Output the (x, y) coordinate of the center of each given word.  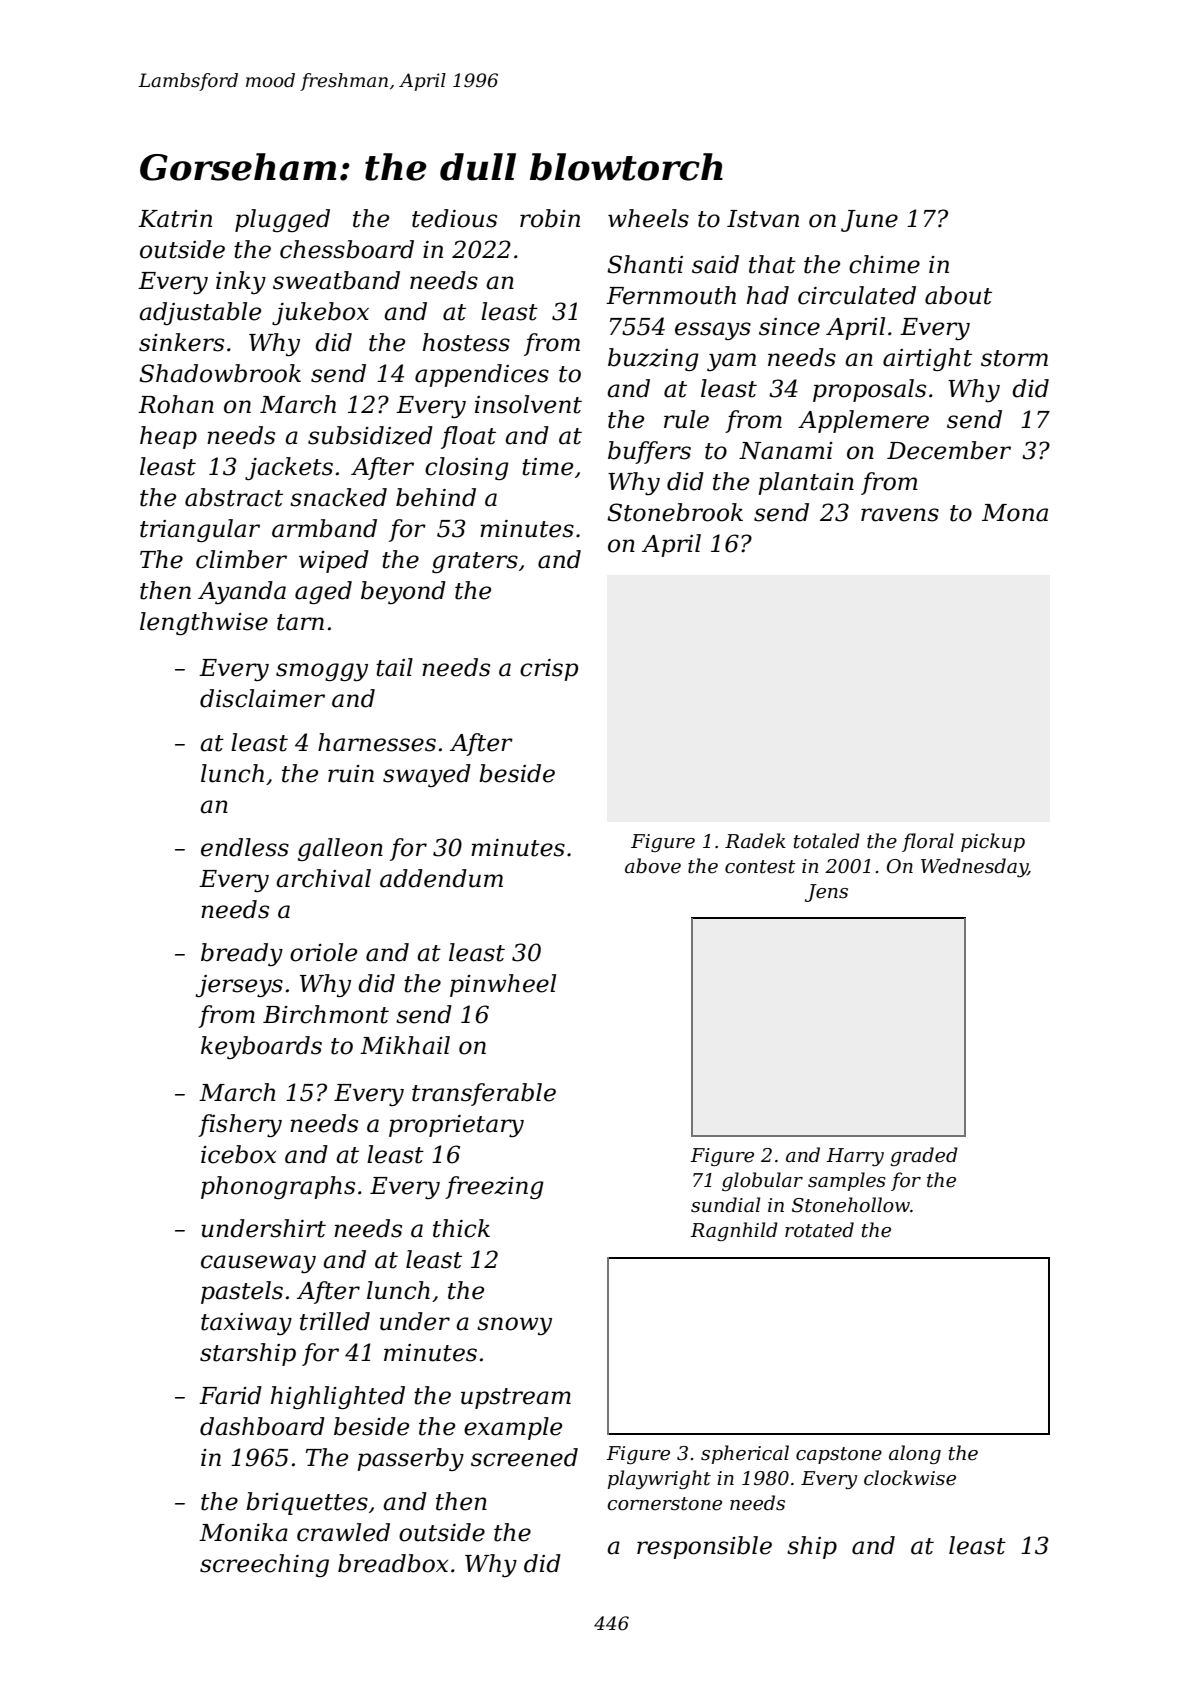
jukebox (320, 313)
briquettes (307, 1503)
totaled (827, 841)
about (958, 295)
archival (323, 878)
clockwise (910, 1478)
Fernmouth (671, 295)
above (653, 866)
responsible (704, 1547)
